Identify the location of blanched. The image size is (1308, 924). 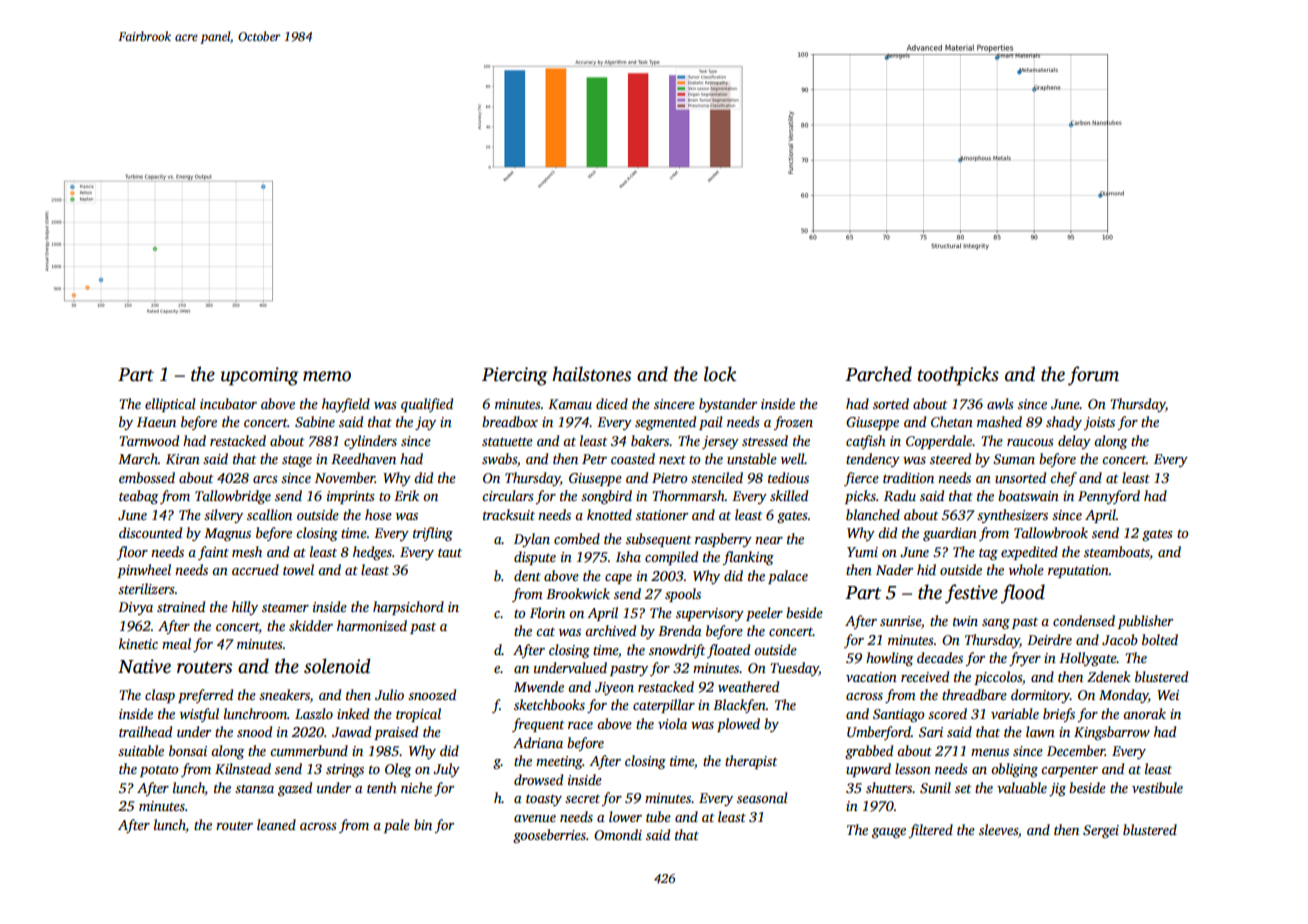
(873, 514).
